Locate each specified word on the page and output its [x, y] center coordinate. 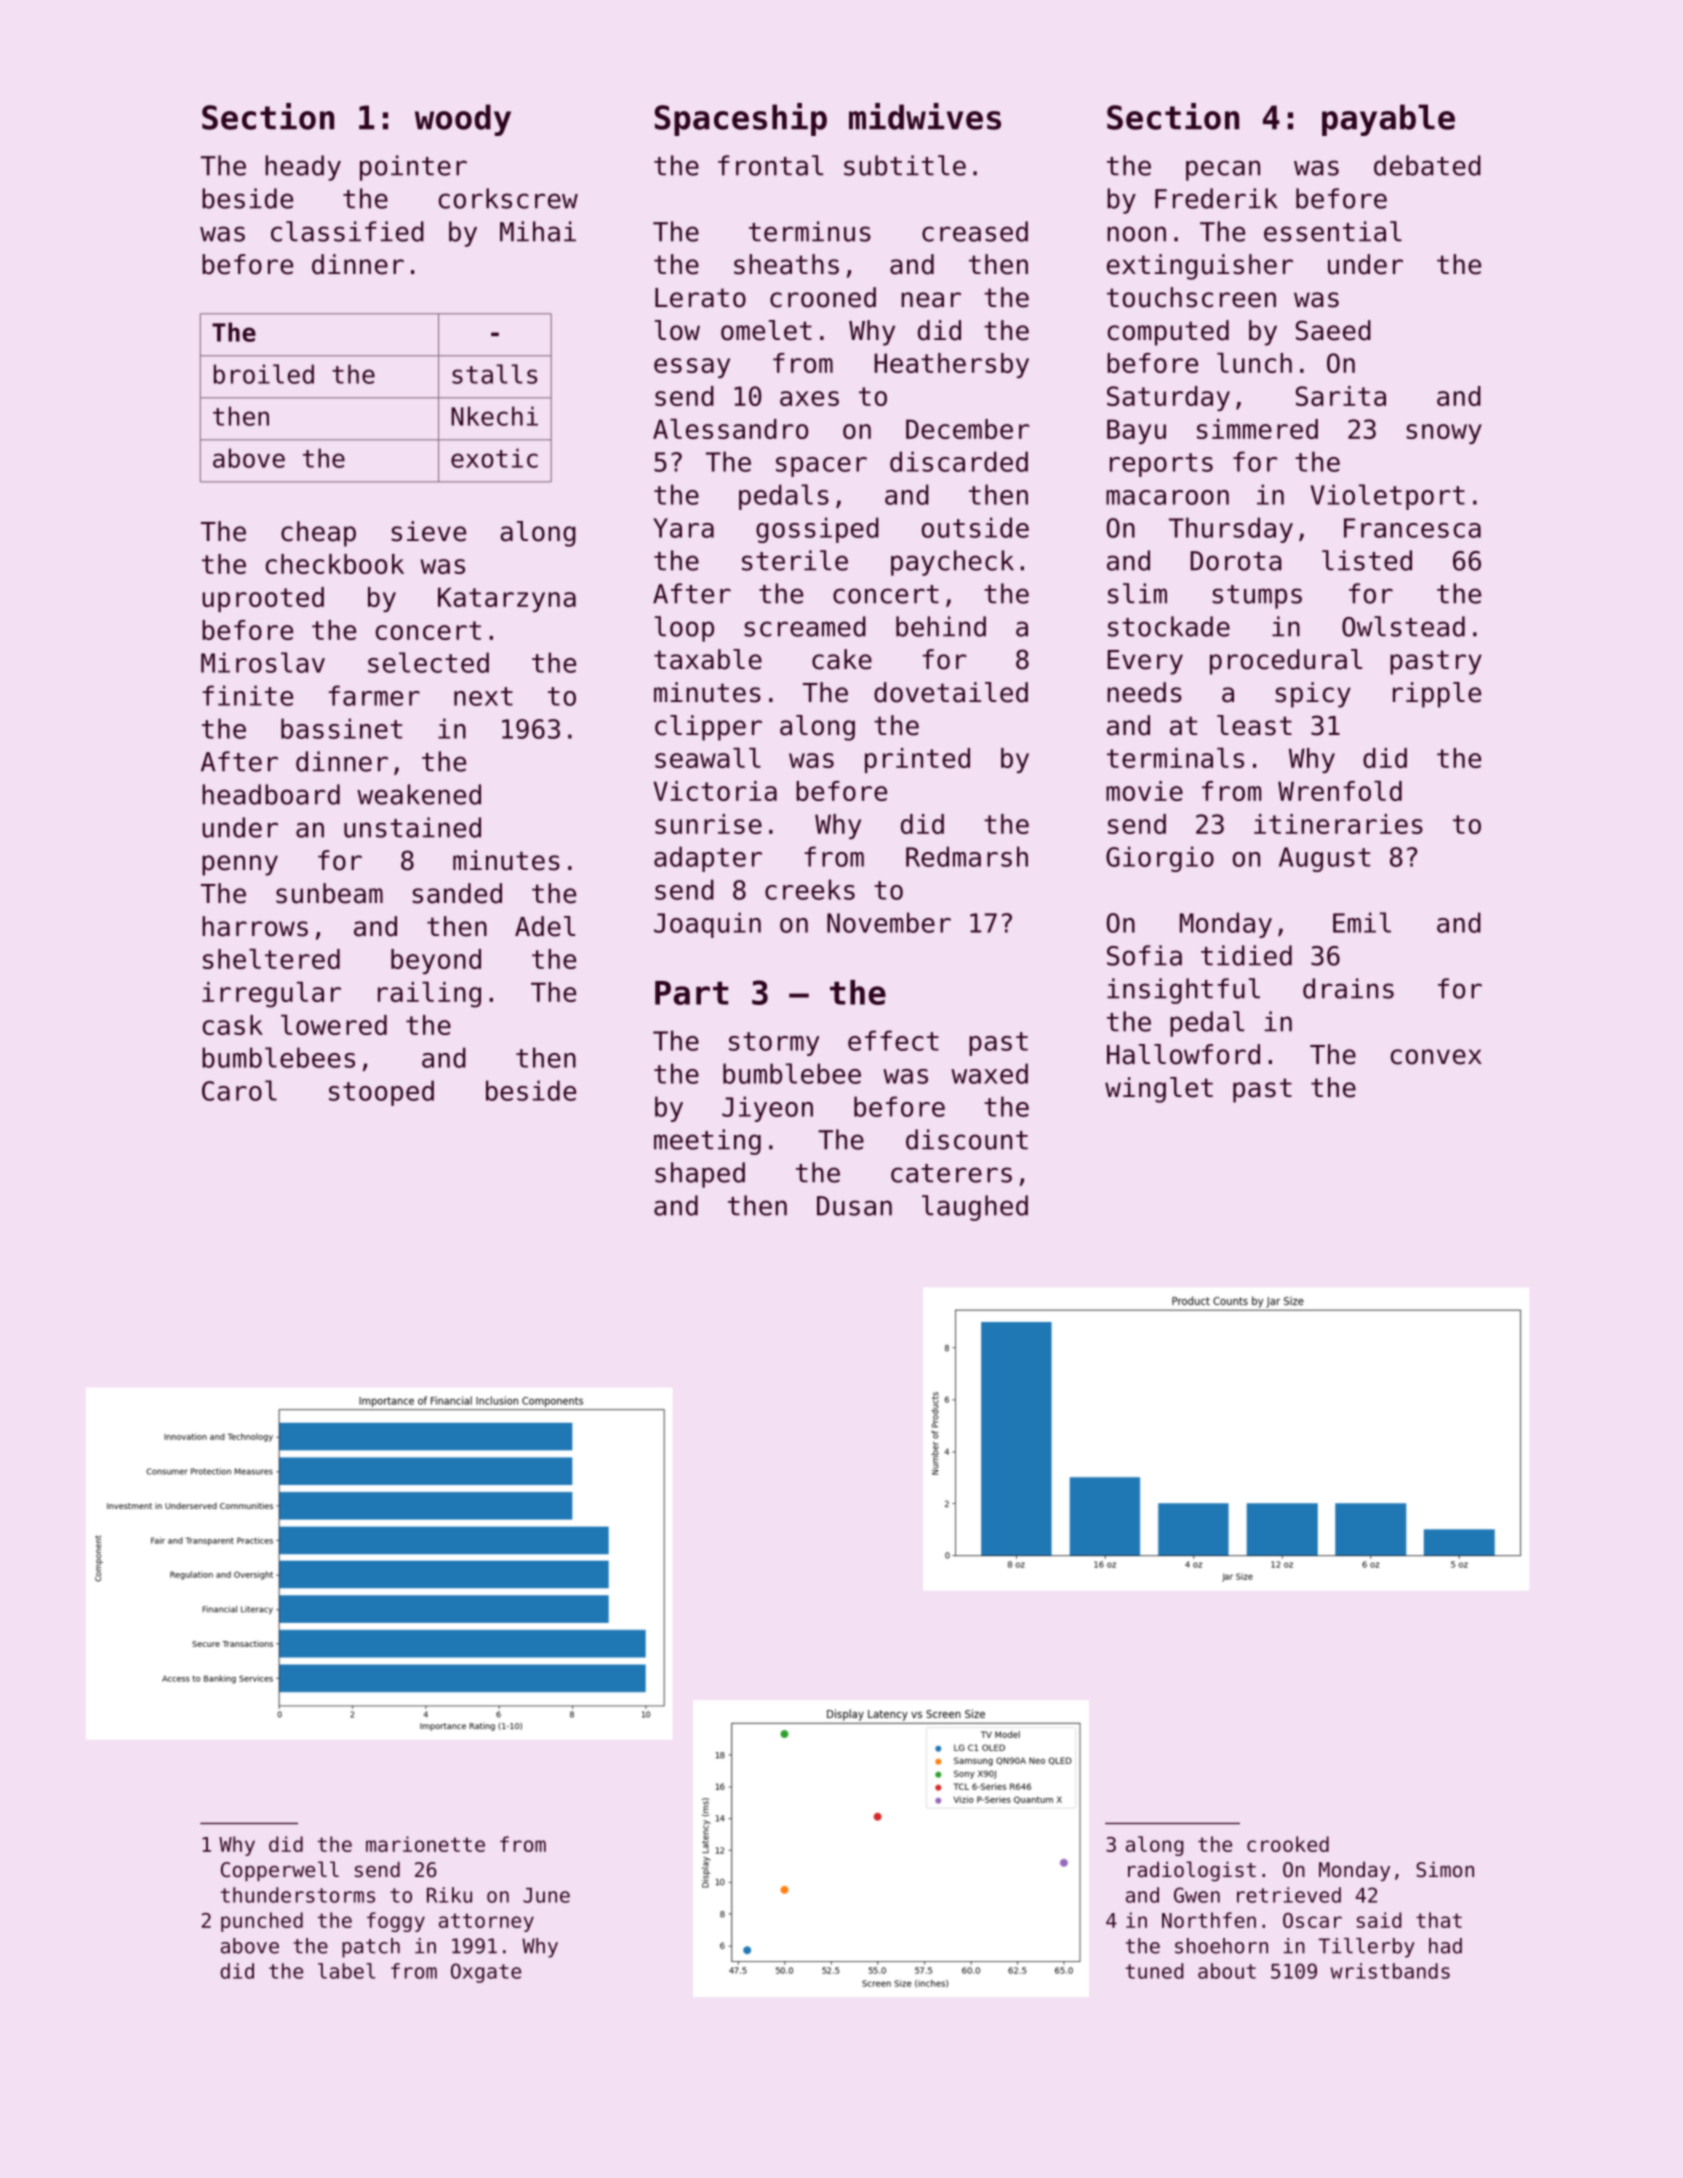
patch [371, 1948]
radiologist [1192, 1871]
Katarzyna [507, 599]
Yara [683, 528]
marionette [425, 1844]
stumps [1257, 597]
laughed [975, 1208]
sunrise [708, 824]
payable [1388, 120]
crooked [1288, 1844]
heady [303, 168]
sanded [457, 893]
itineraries [1338, 824]
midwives [925, 116]
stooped [381, 1093]
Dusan [854, 1206]
